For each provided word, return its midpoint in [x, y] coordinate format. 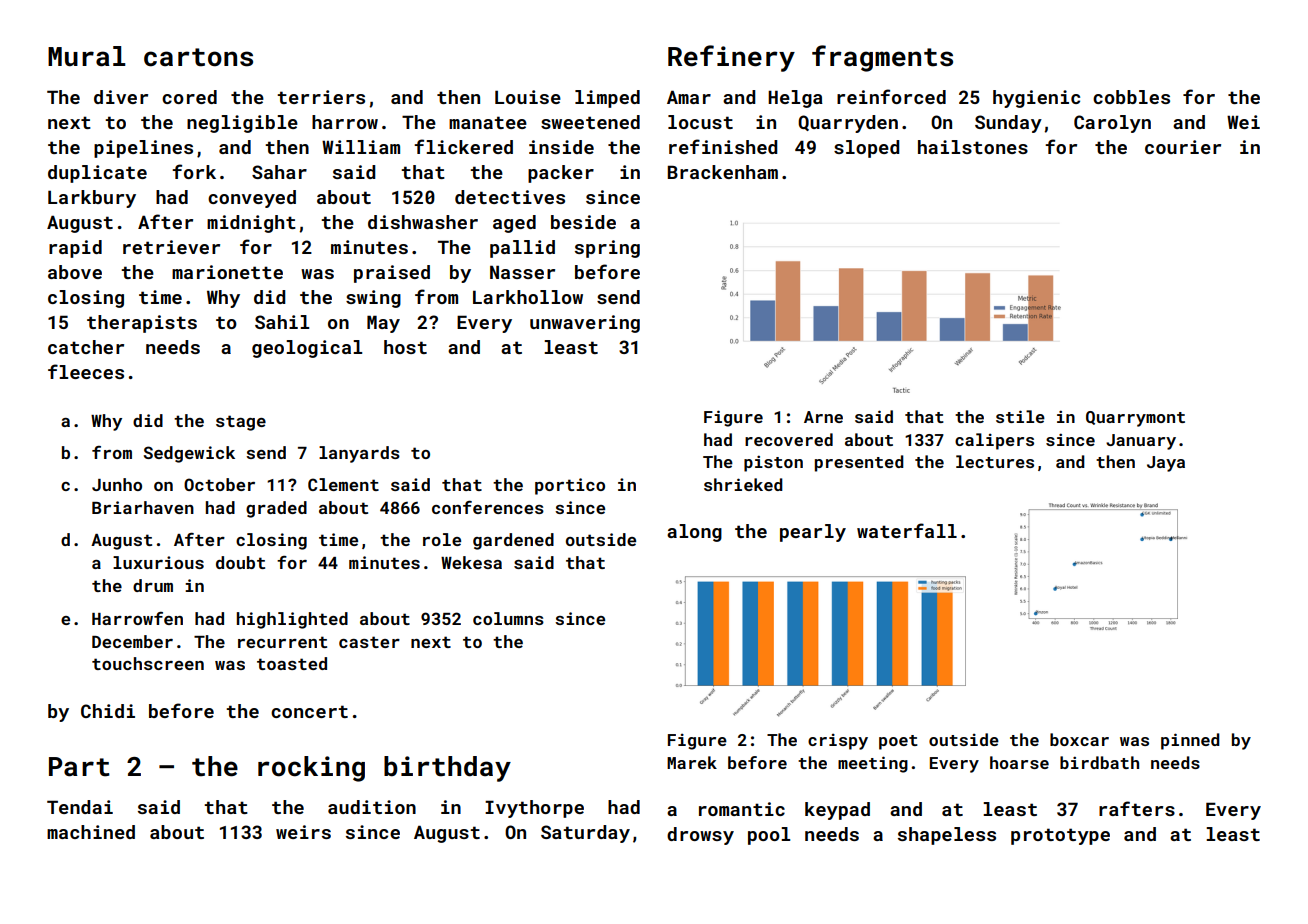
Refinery [731, 58]
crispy [838, 742]
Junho [117, 484]
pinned [1190, 741]
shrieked [743, 484]
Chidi [108, 711]
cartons [198, 57]
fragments [882, 58]
